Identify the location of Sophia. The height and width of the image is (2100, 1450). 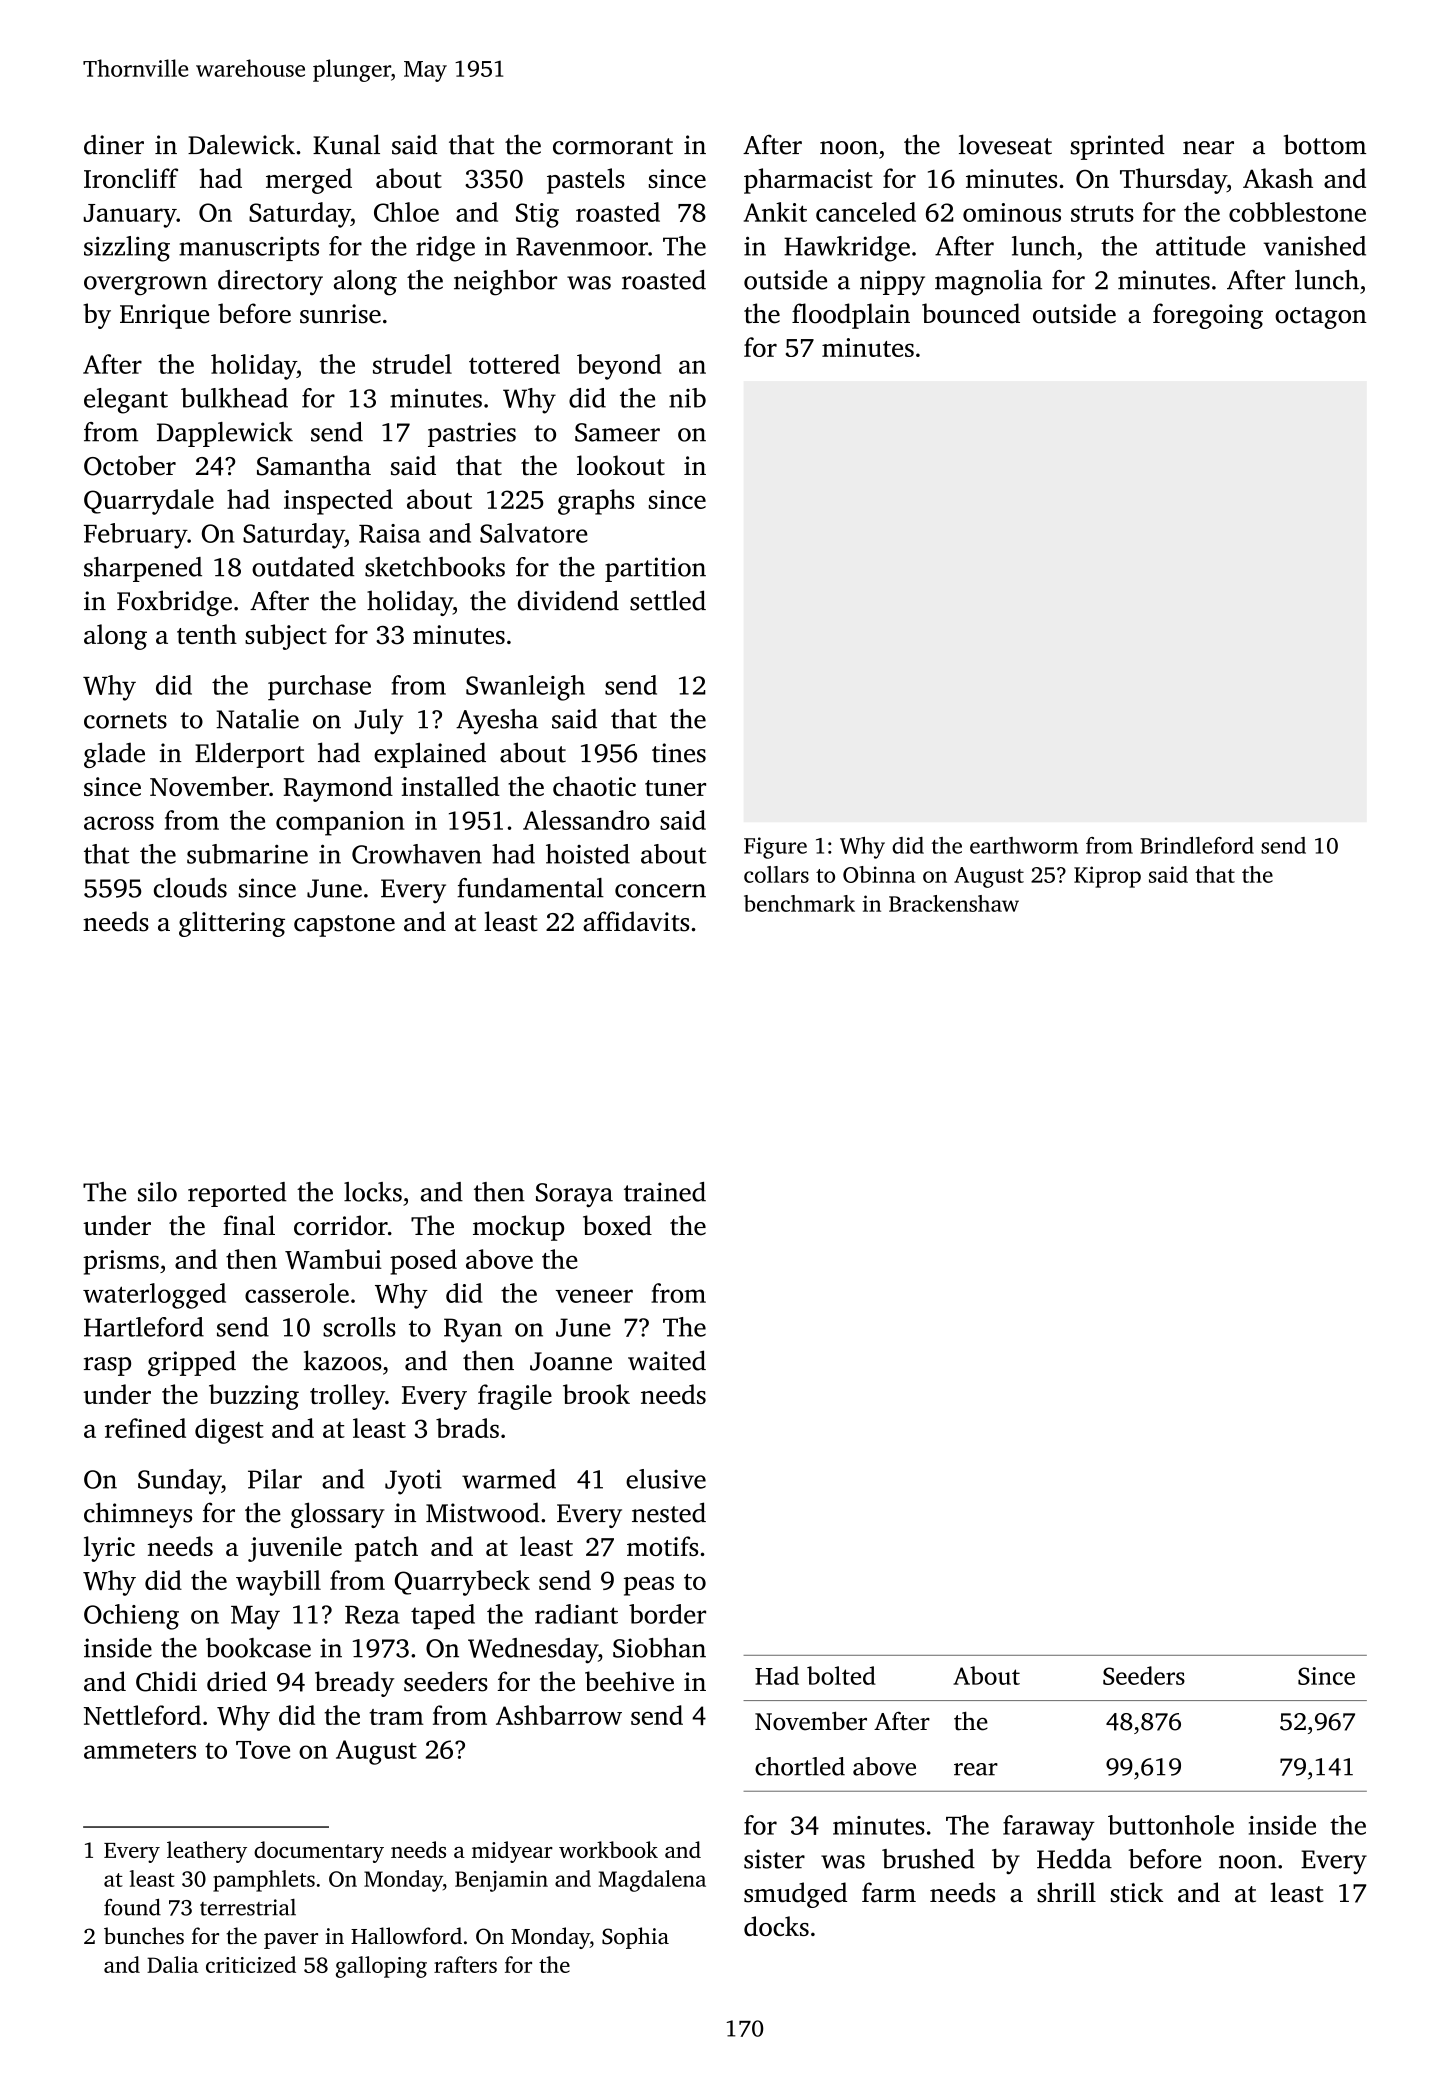
(635, 1938).
